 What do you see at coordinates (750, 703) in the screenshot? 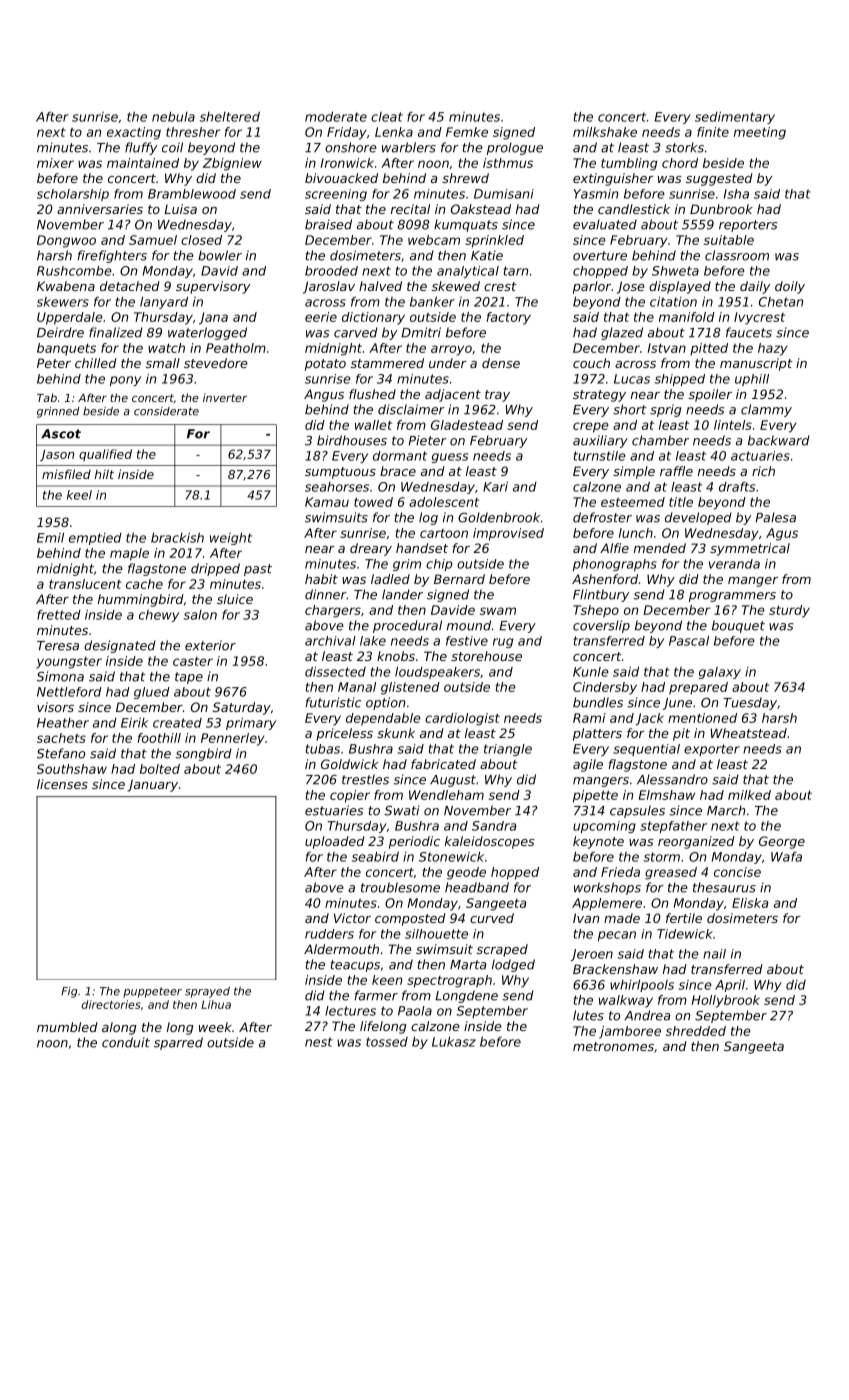
I see `Tuesday` at bounding box center [750, 703].
